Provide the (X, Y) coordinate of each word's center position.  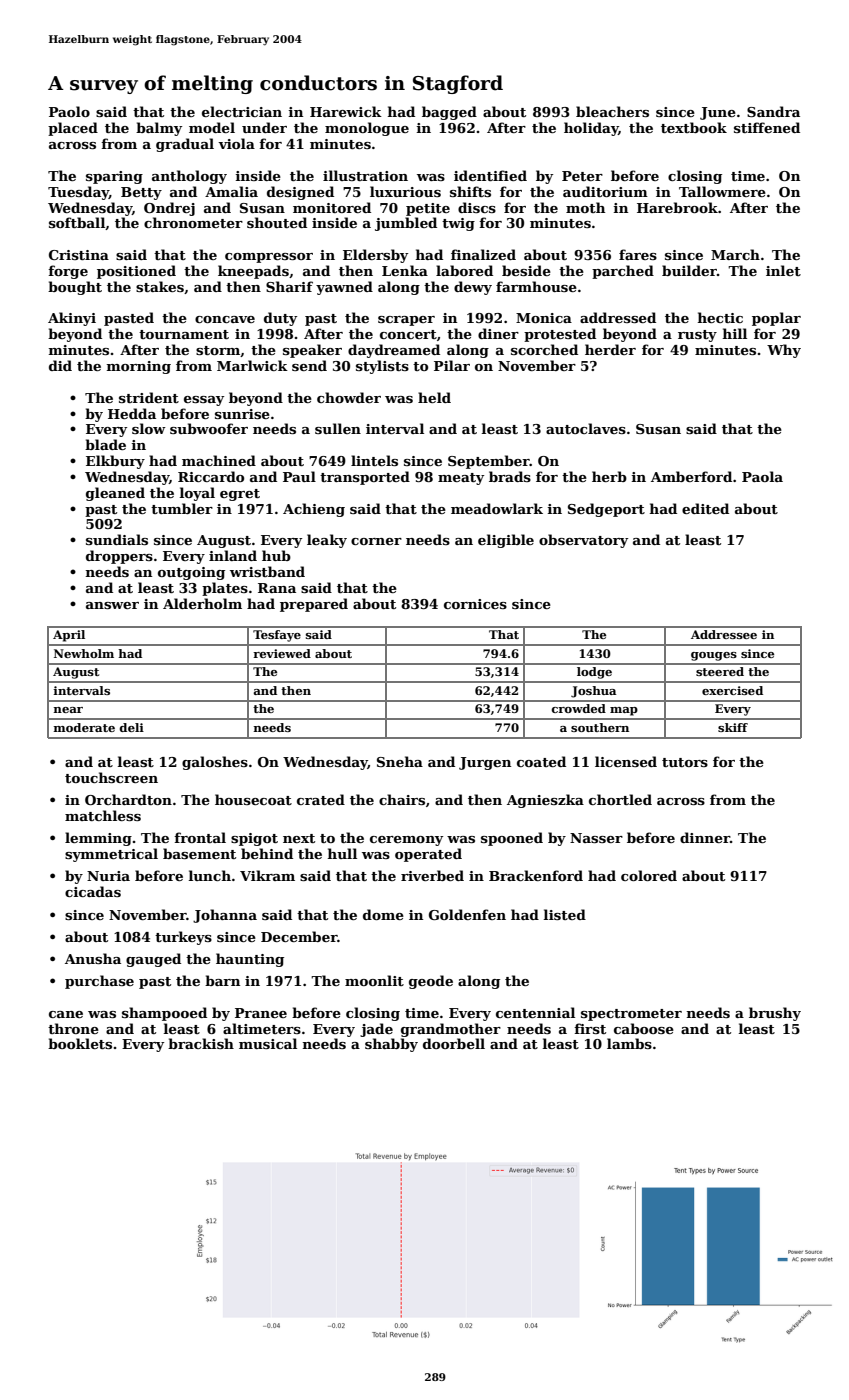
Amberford (691, 476)
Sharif (289, 286)
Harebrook (677, 207)
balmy (159, 129)
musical (268, 1043)
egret (240, 495)
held (434, 397)
